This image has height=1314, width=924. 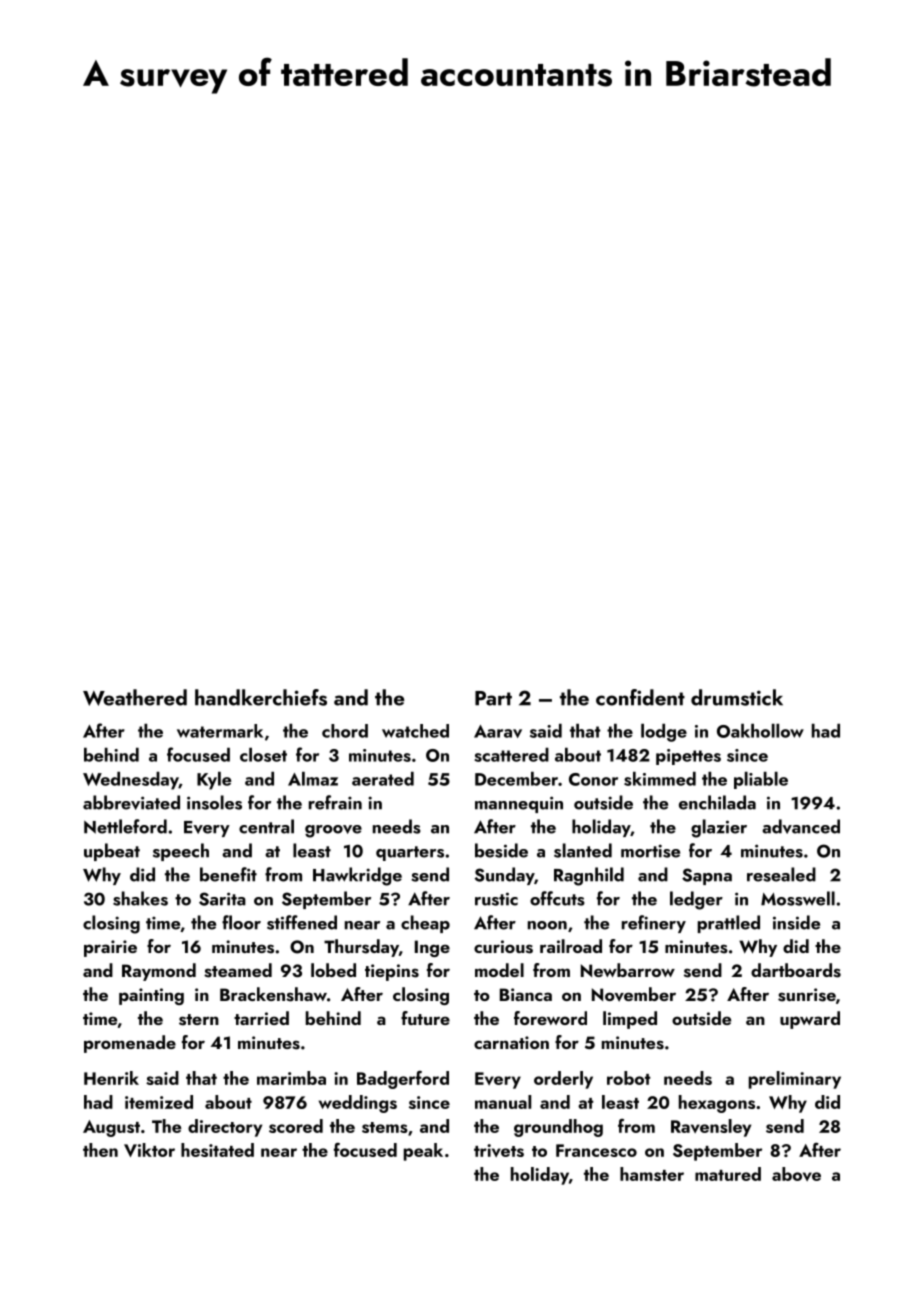 I want to click on resealed, so click(x=781, y=874).
